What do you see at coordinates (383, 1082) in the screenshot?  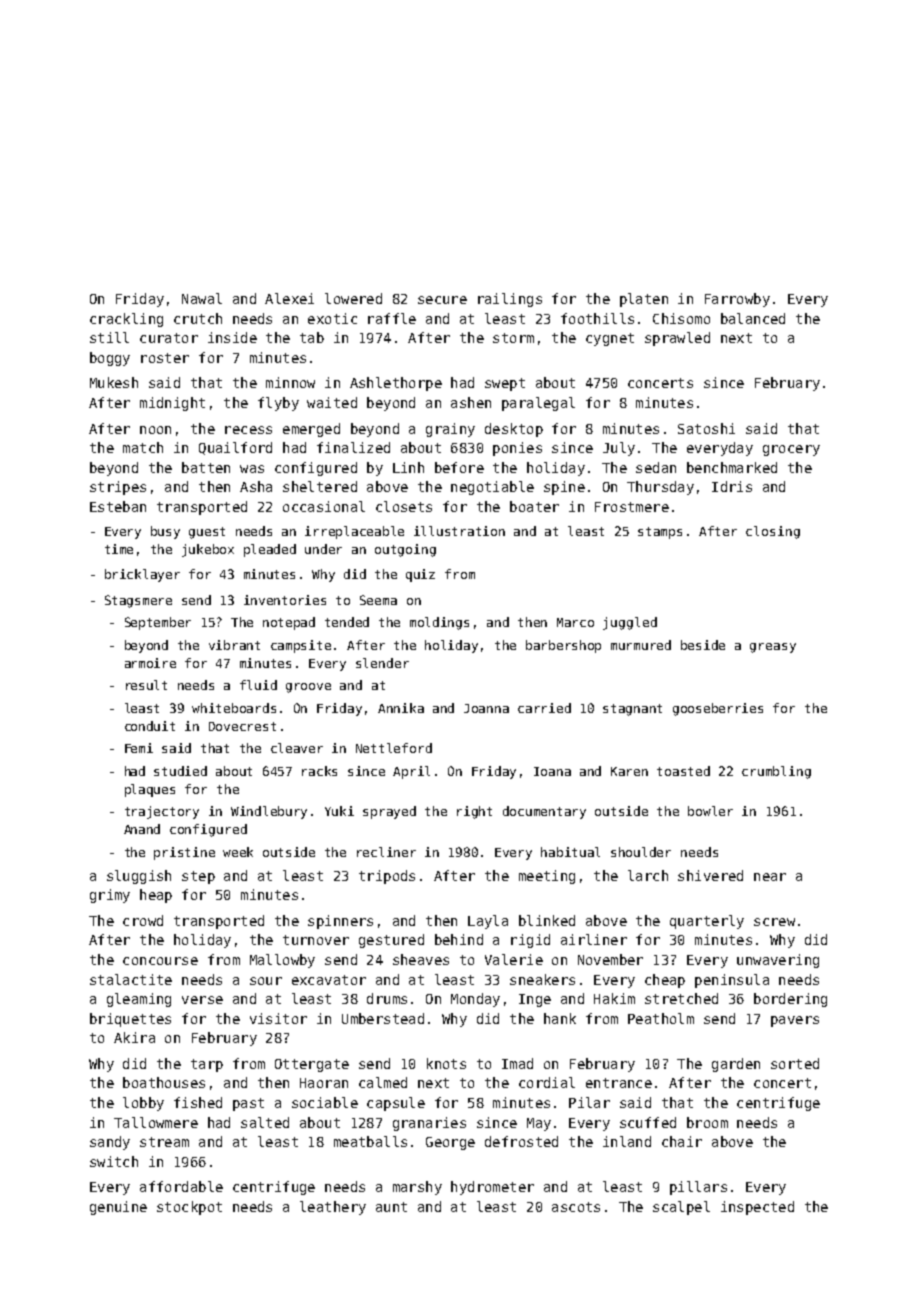 I see `calmed` at bounding box center [383, 1082].
